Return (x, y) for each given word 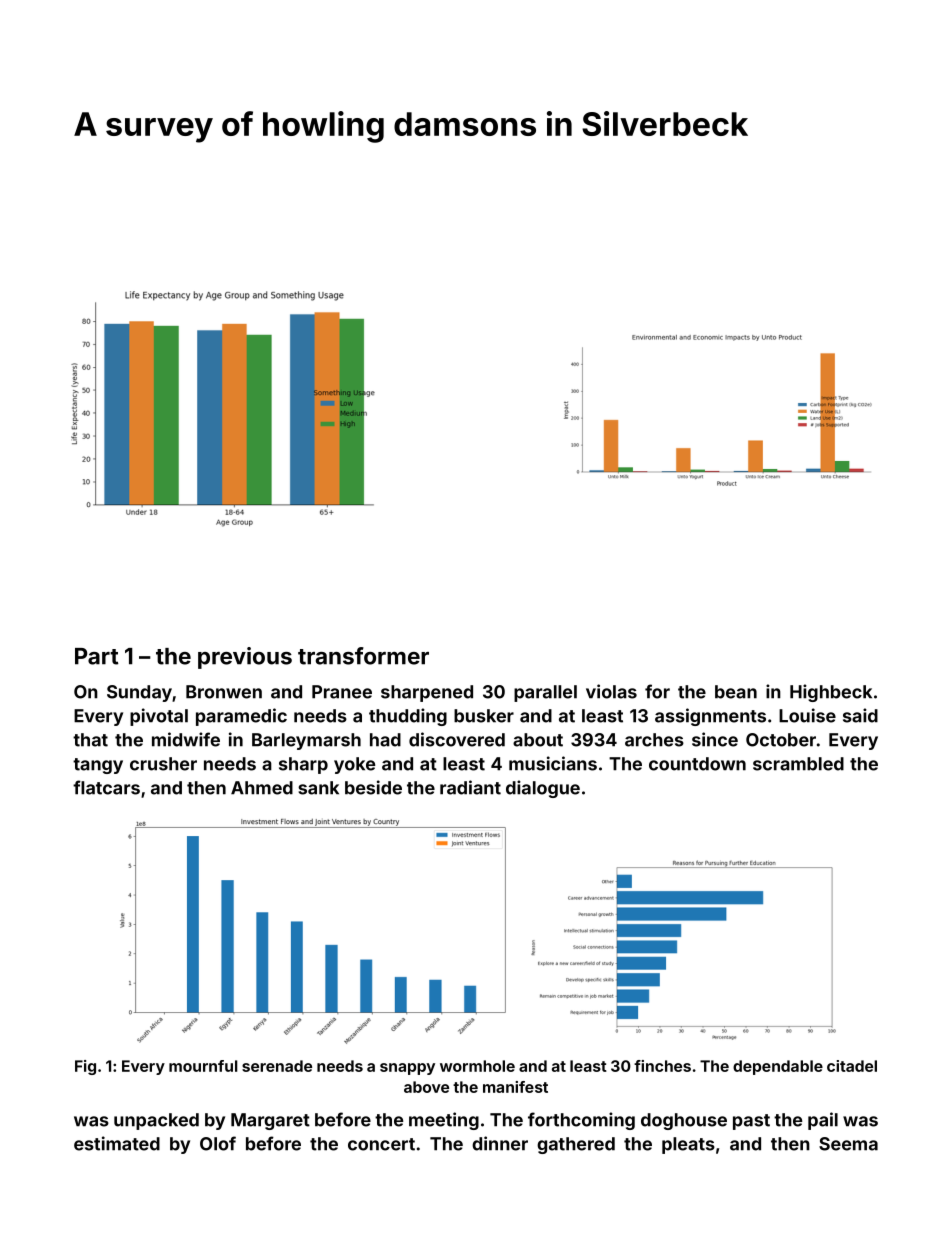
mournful (203, 1066)
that (90, 740)
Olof (218, 1143)
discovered (457, 739)
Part (96, 656)
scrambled (798, 764)
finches (662, 1066)
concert (381, 1144)
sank (318, 788)
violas (611, 691)
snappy (407, 1069)
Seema (848, 1144)
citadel (852, 1066)
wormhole (477, 1066)
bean (736, 692)
